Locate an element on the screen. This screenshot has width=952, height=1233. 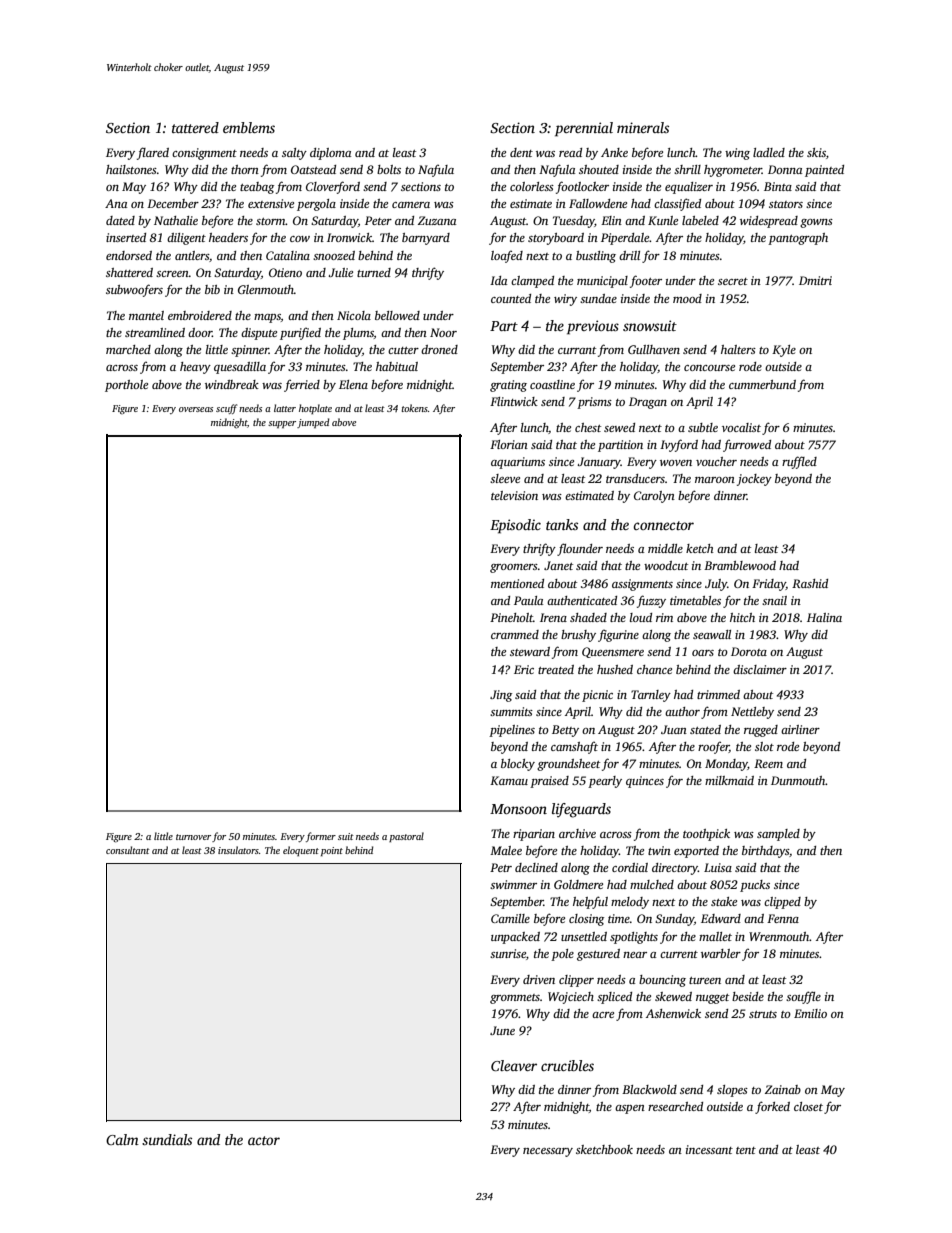
overseas is located at coordinates (196, 409).
